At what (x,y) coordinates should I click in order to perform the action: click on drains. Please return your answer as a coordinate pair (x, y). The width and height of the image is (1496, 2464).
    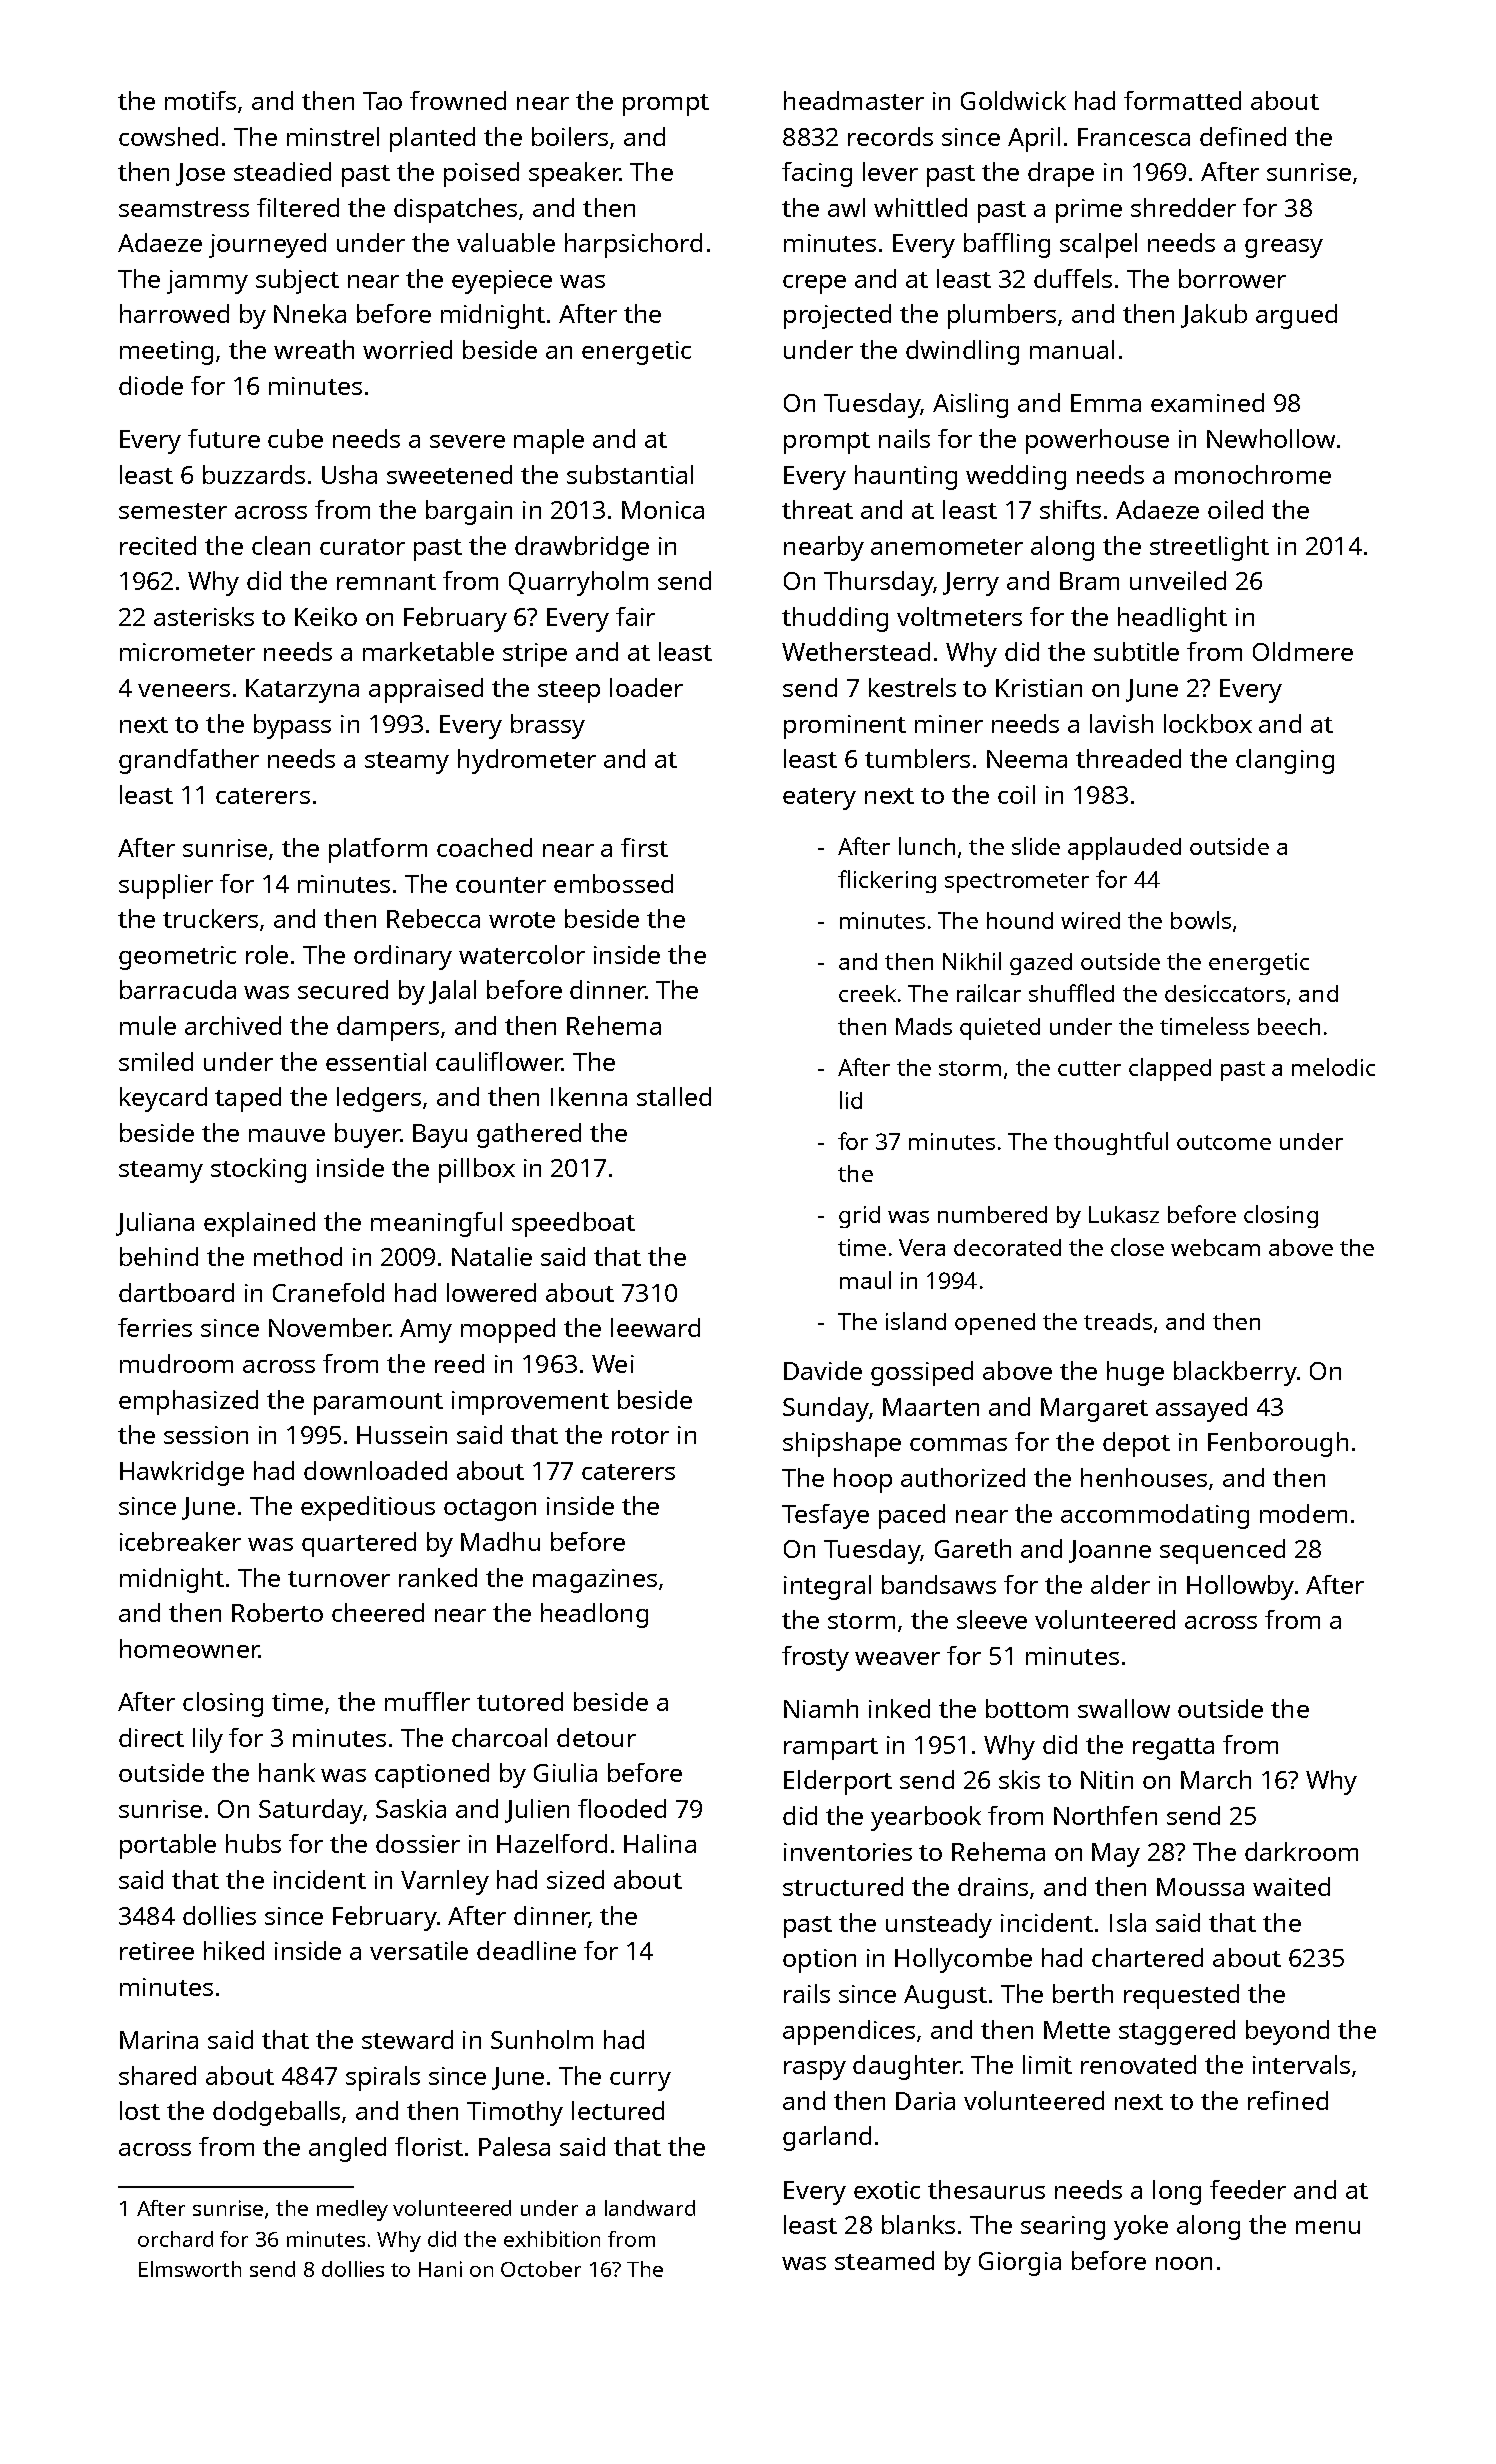
    Looking at the image, I should click on (993, 1886).
